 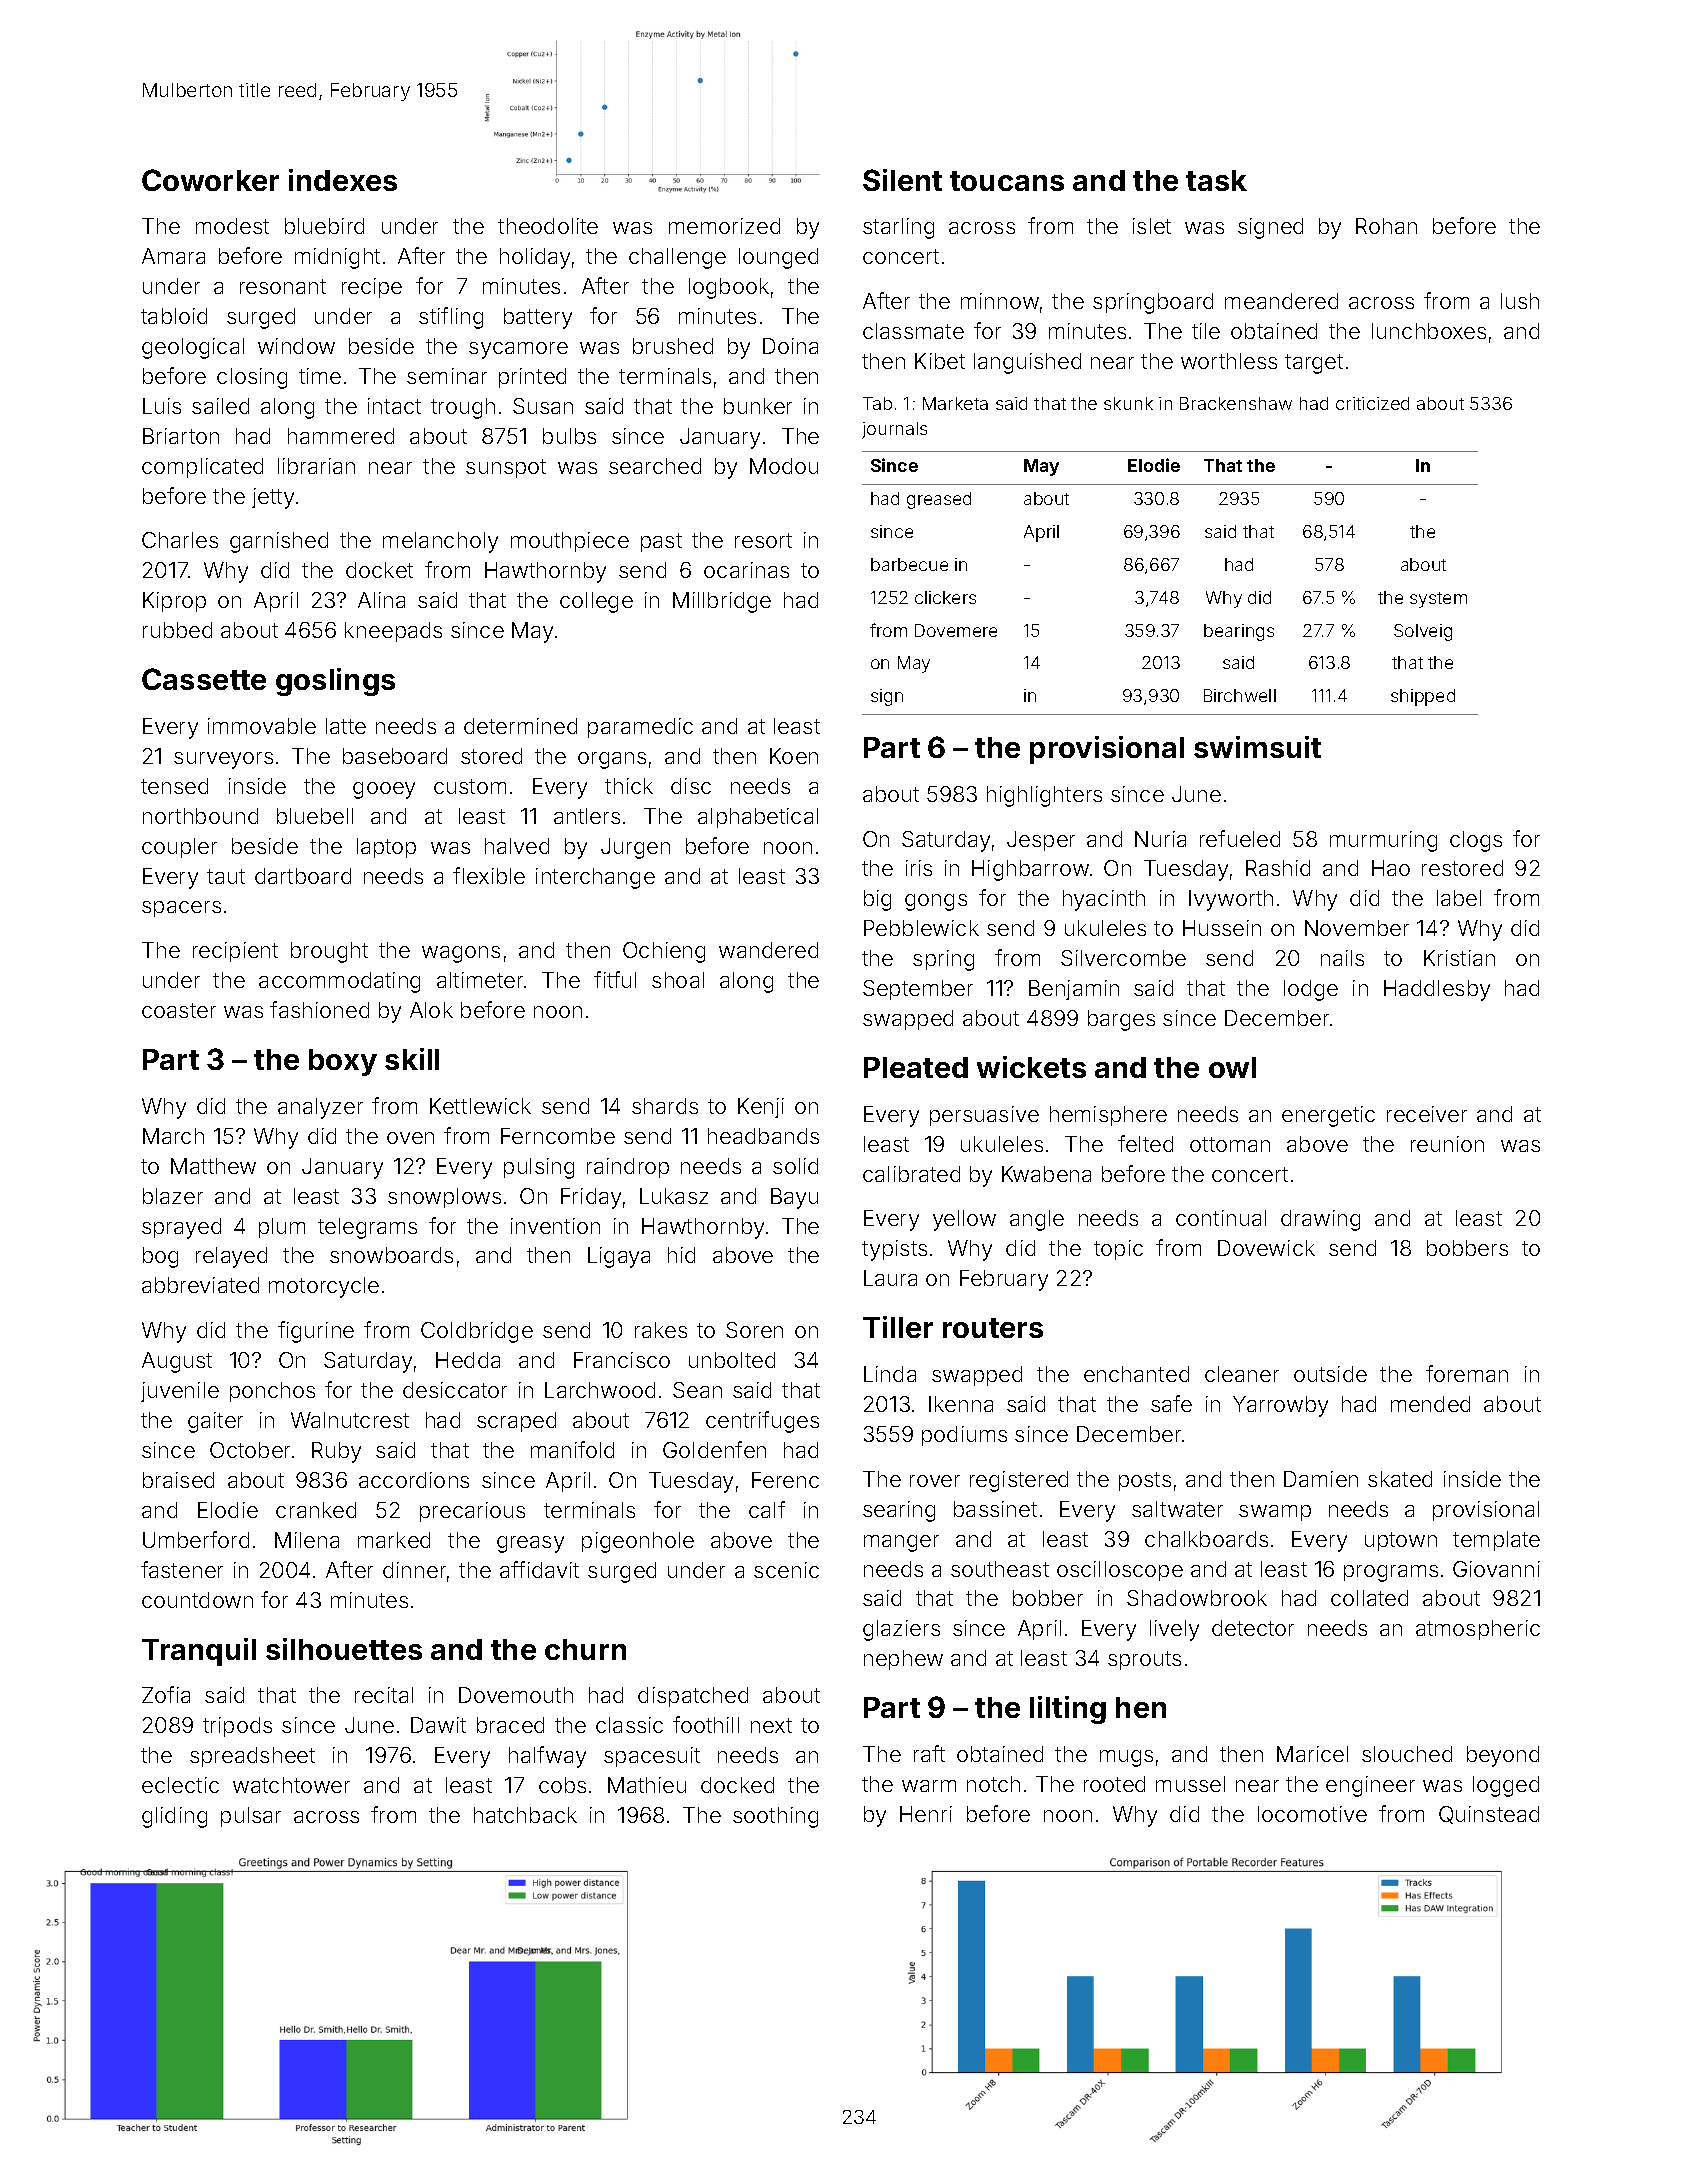 What do you see at coordinates (343, 180) in the image?
I see `indexes` at bounding box center [343, 180].
